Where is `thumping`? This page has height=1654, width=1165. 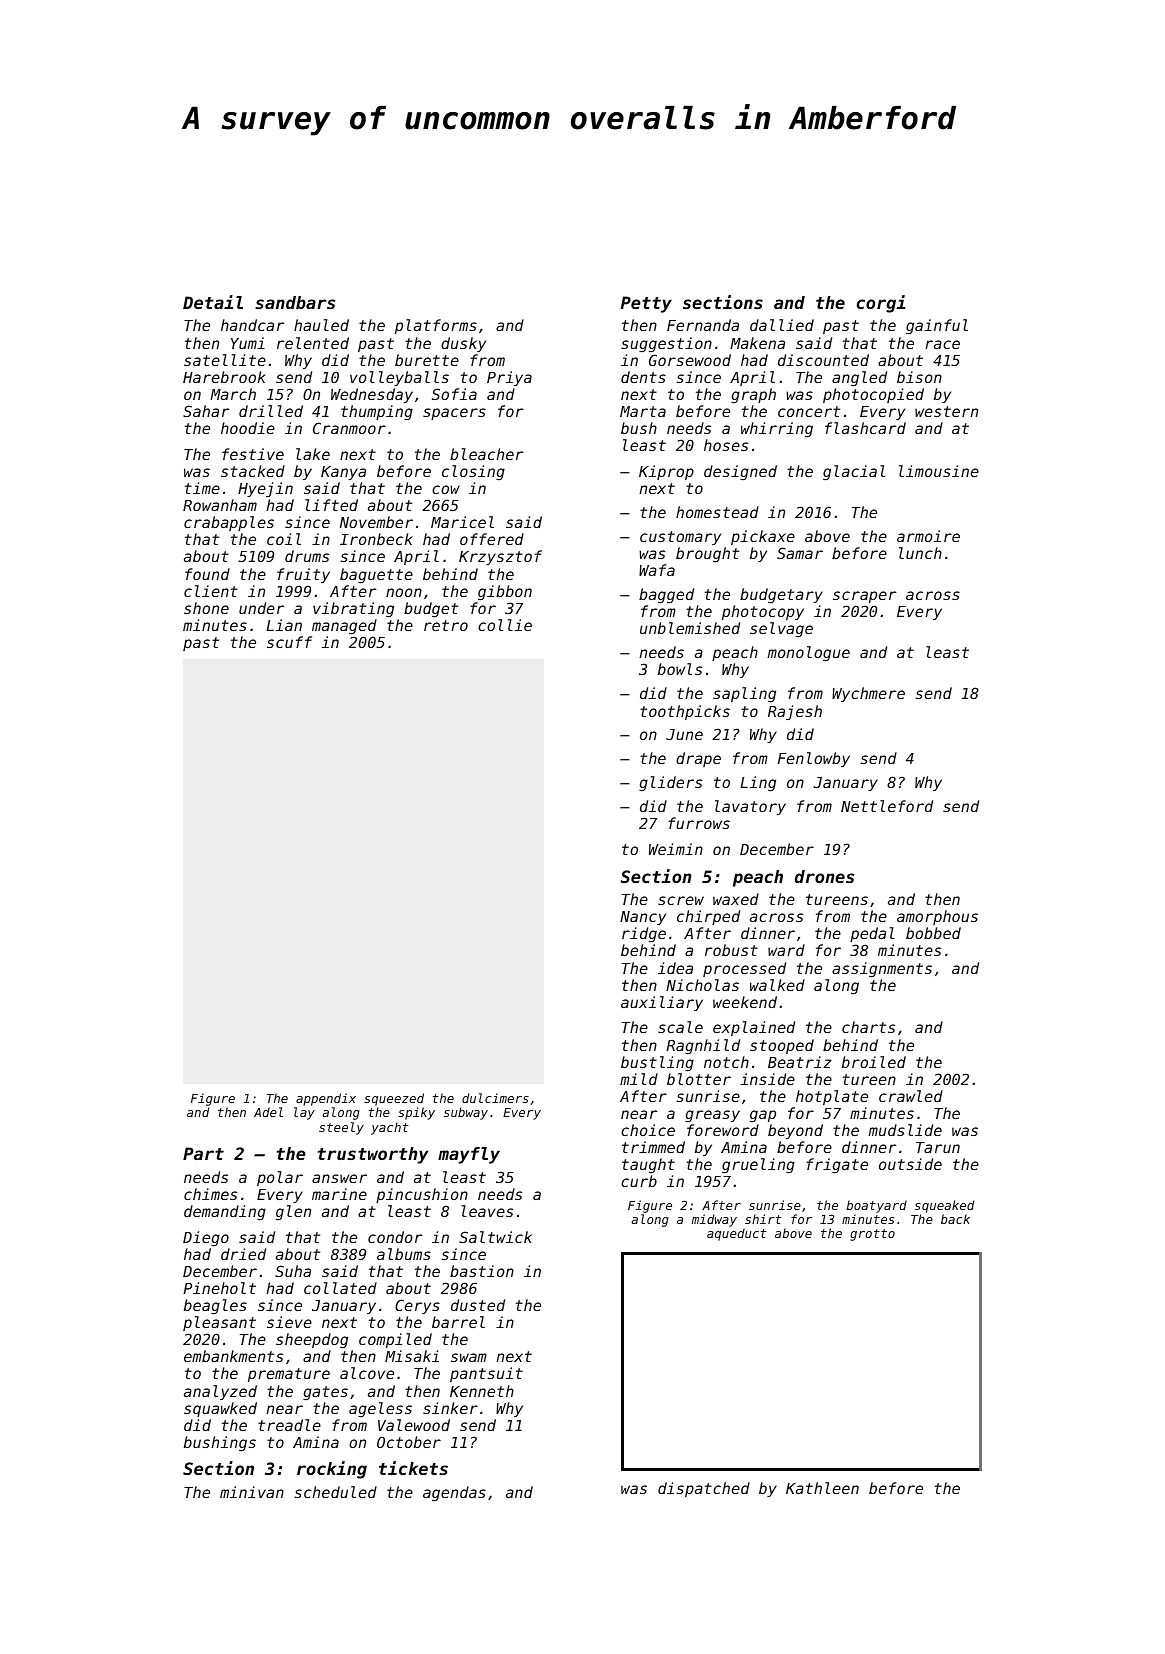 thumping is located at coordinates (377, 413).
